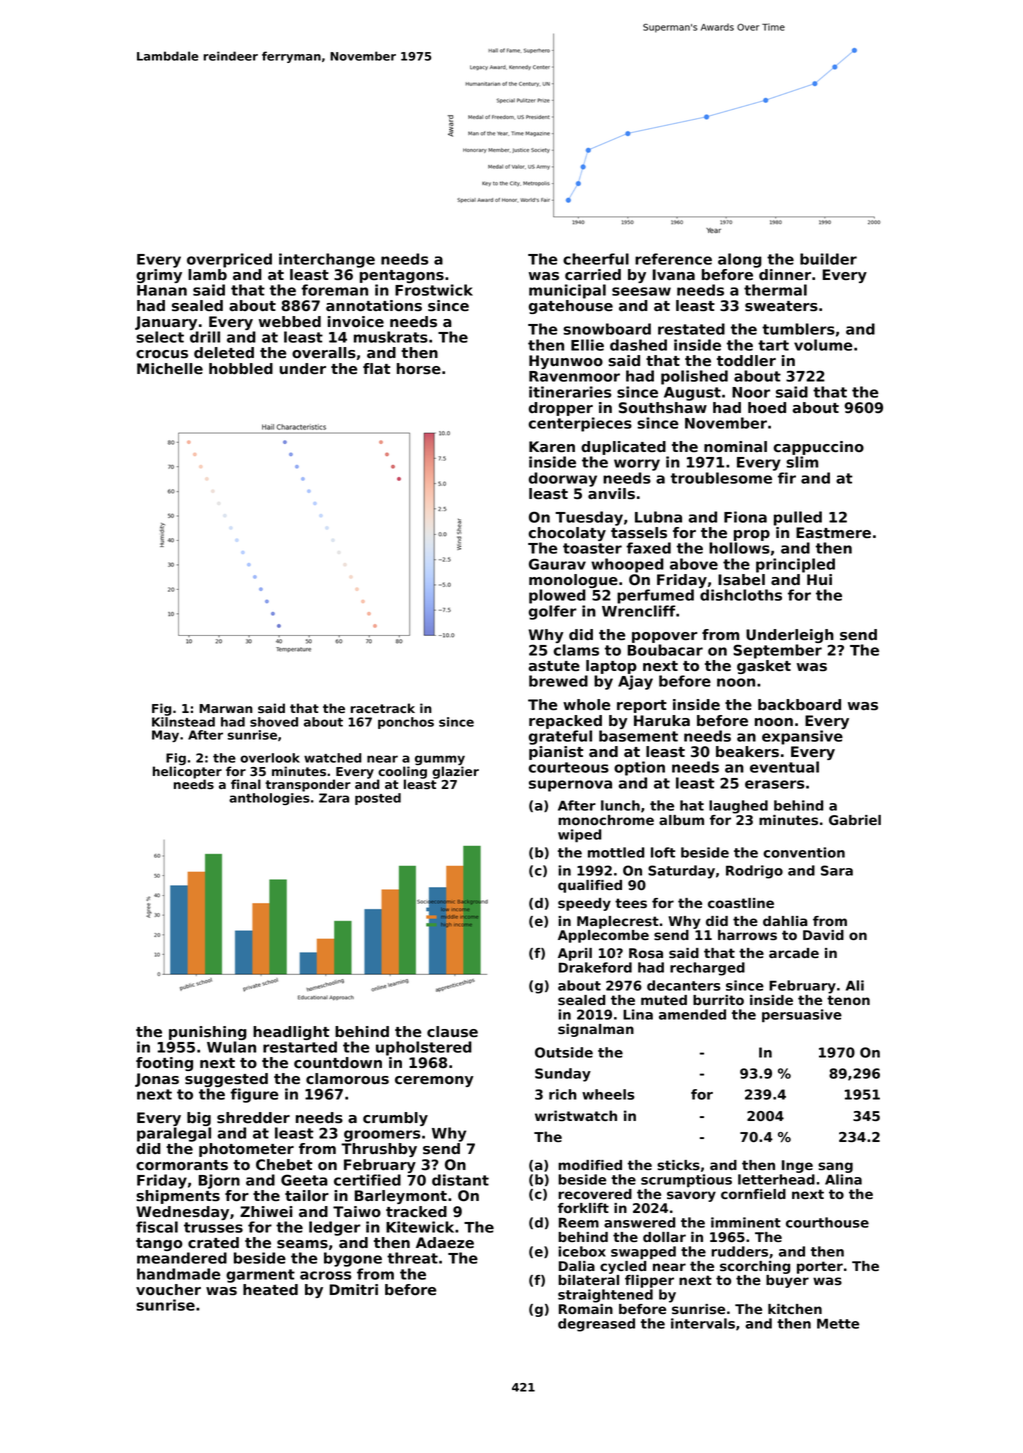  Describe the element at coordinates (226, 708) in the screenshot. I see `Marwan` at that location.
